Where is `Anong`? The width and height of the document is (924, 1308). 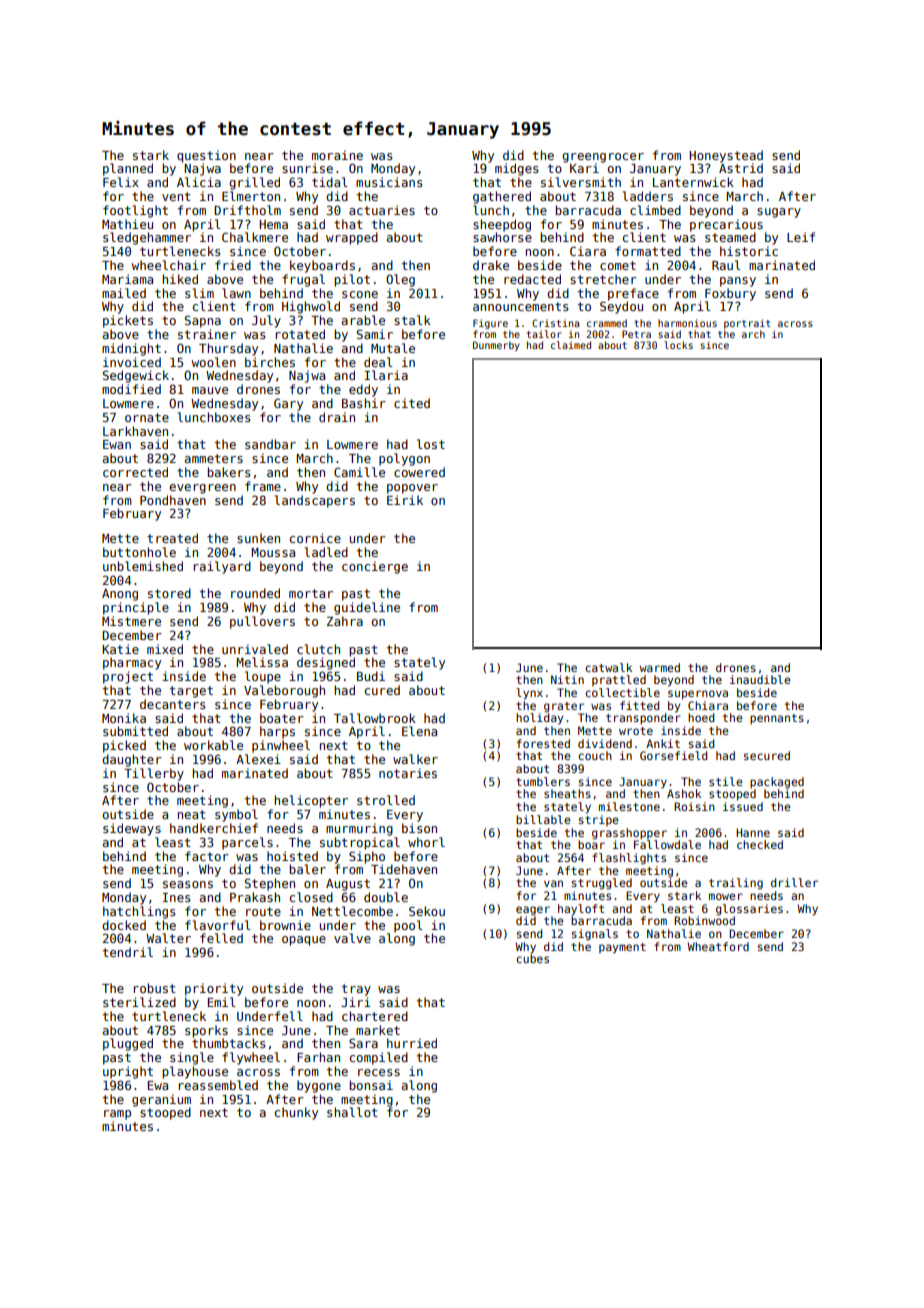 Anong is located at coordinates (120, 595).
